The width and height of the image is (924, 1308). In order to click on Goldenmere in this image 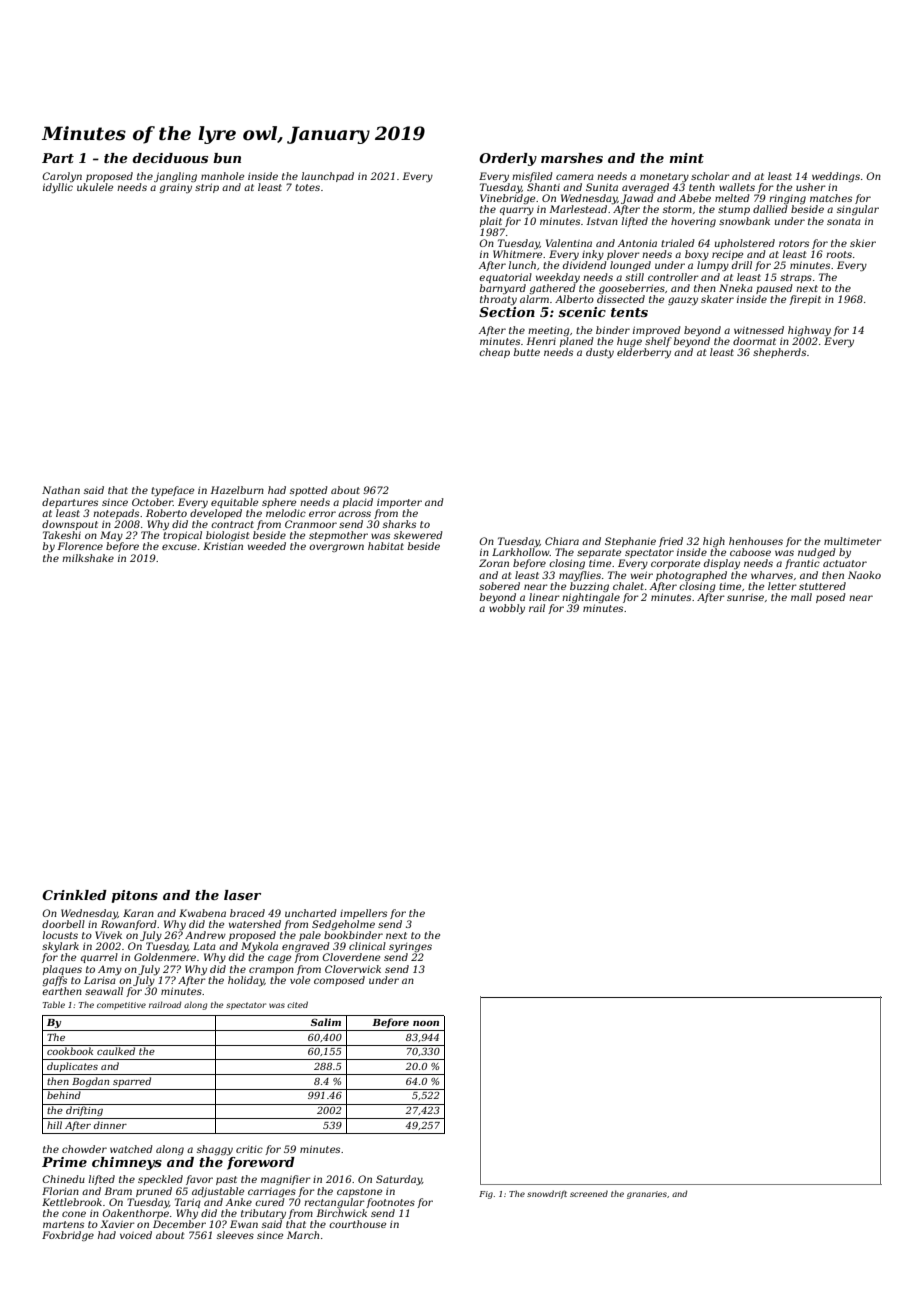, I will do `click(165, 957)`.
